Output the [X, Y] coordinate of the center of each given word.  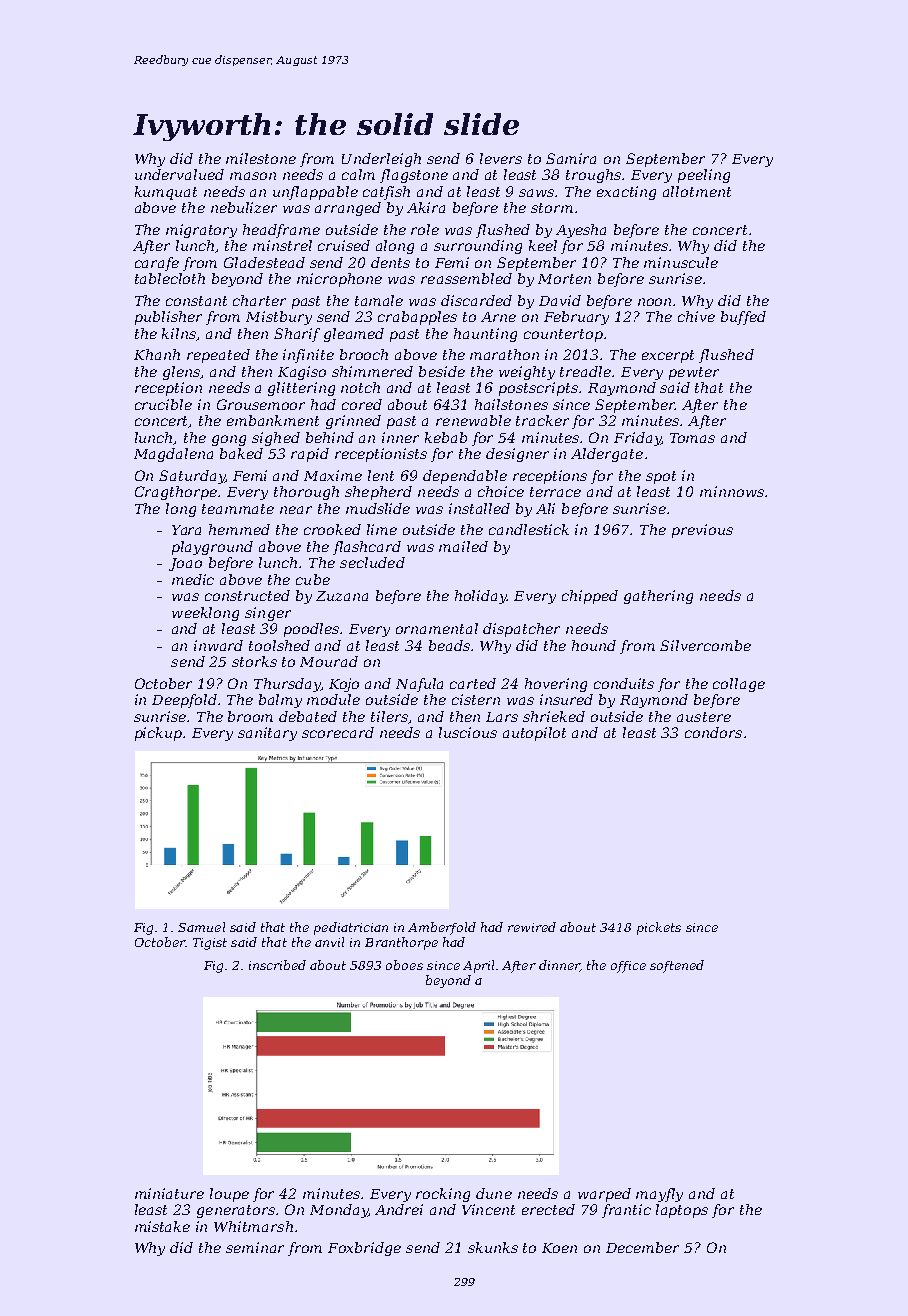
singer [268, 614]
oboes [404, 965]
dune [494, 1193]
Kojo [344, 685]
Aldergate [607, 455]
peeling [704, 176]
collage [739, 685]
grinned [353, 422]
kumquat [166, 193]
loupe [229, 1195]
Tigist [210, 944]
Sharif [297, 335]
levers [501, 158]
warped [604, 1195]
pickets [659, 928]
